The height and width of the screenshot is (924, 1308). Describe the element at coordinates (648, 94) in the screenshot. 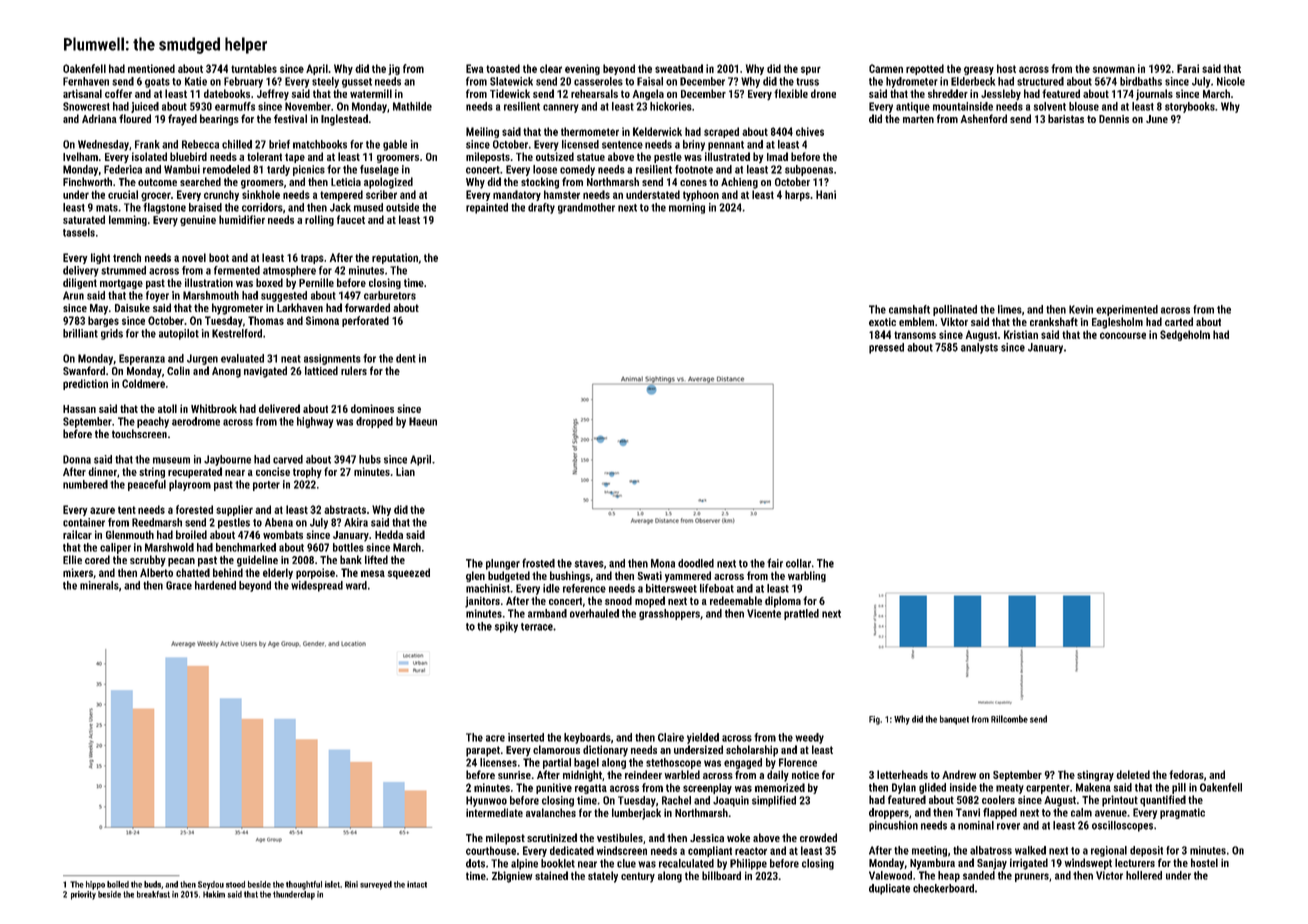

I see `Angela` at that location.
